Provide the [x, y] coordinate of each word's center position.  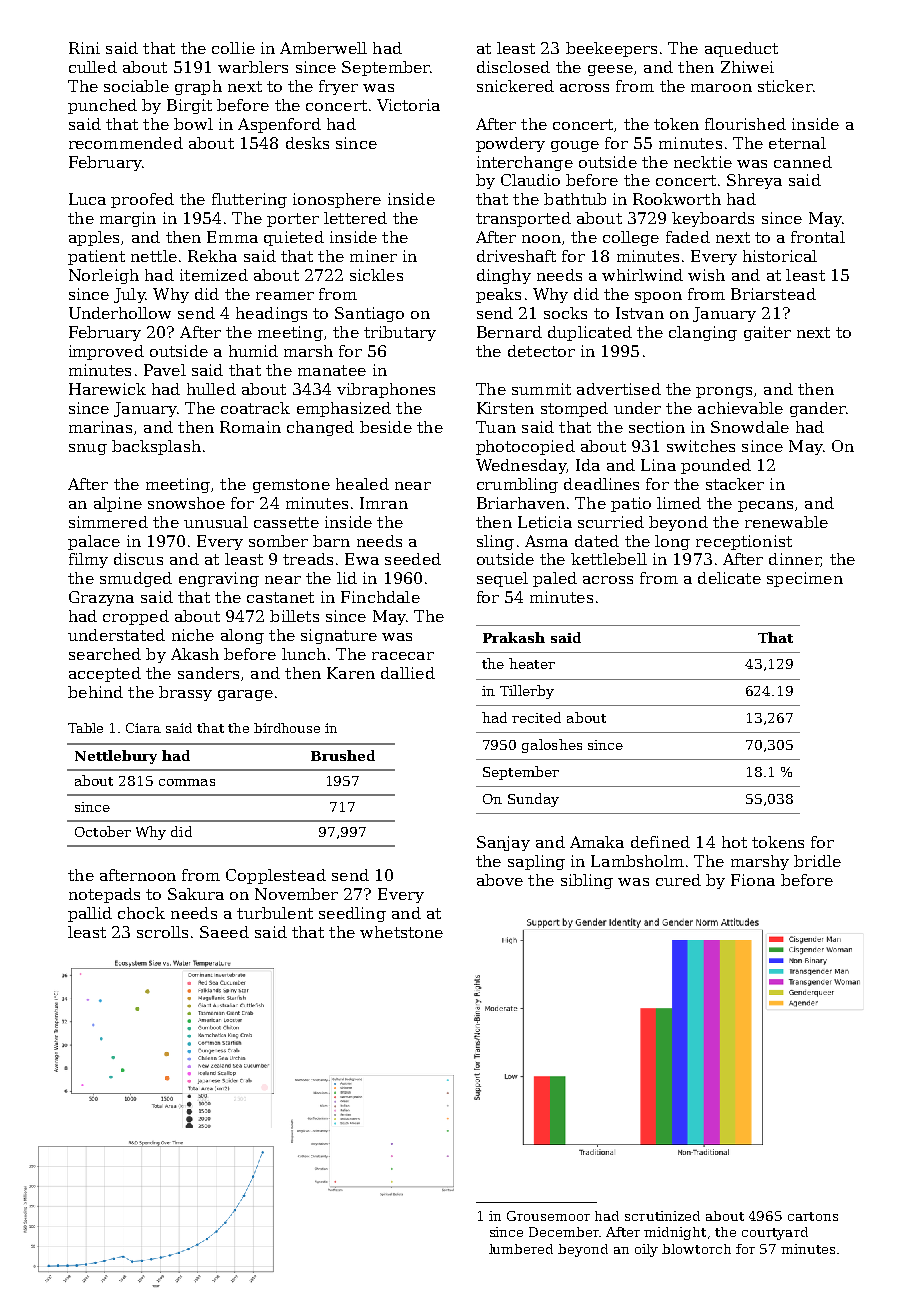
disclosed [513, 67]
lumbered [521, 1249]
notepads [104, 895]
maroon [721, 88]
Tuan [496, 427]
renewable [786, 522]
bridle [817, 861]
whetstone [401, 932]
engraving [219, 579]
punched [102, 106]
